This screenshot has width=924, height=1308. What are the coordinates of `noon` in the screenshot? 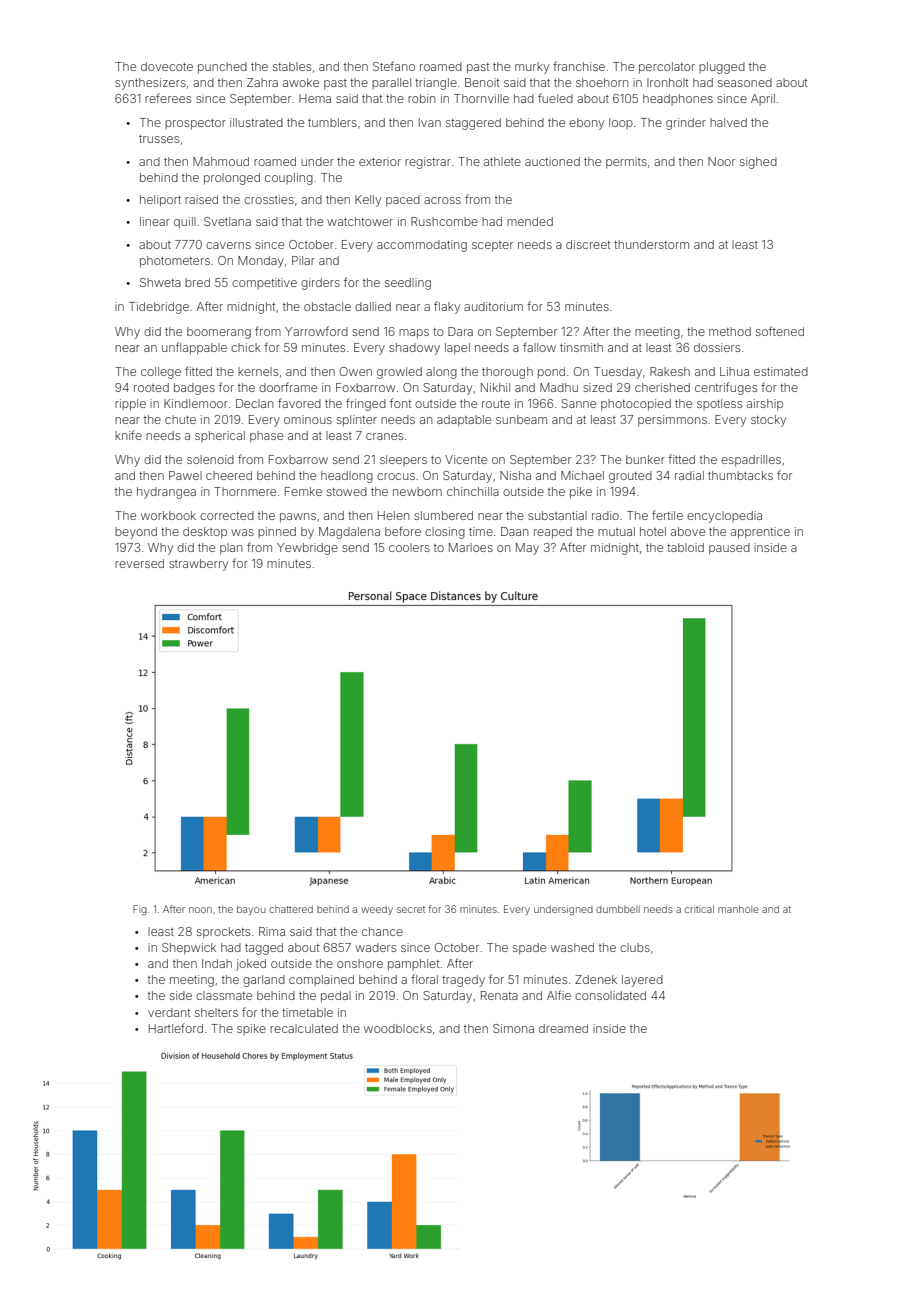 It's located at (200, 910).
